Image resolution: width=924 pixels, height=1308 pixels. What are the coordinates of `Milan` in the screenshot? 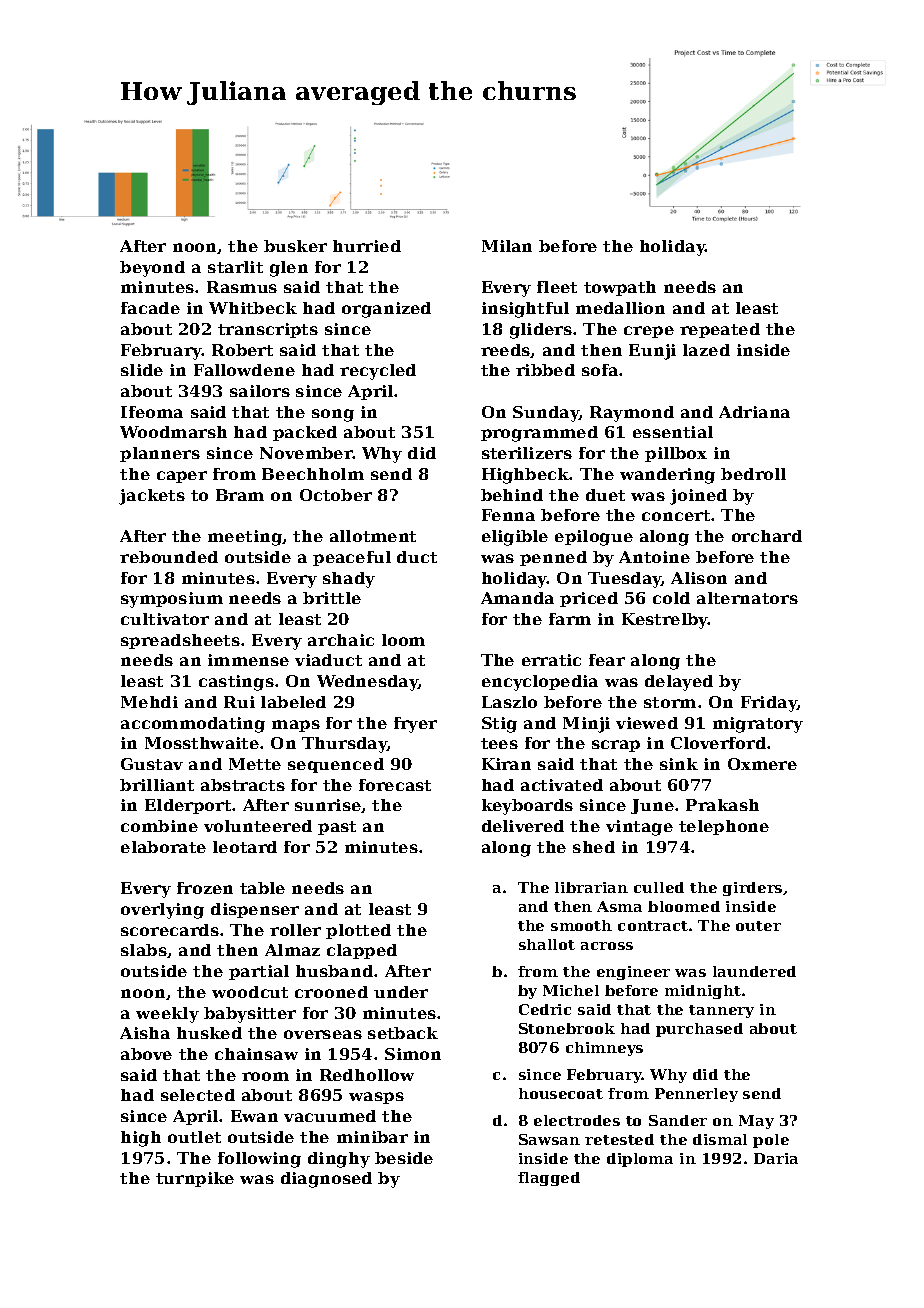 It's located at (507, 246).
